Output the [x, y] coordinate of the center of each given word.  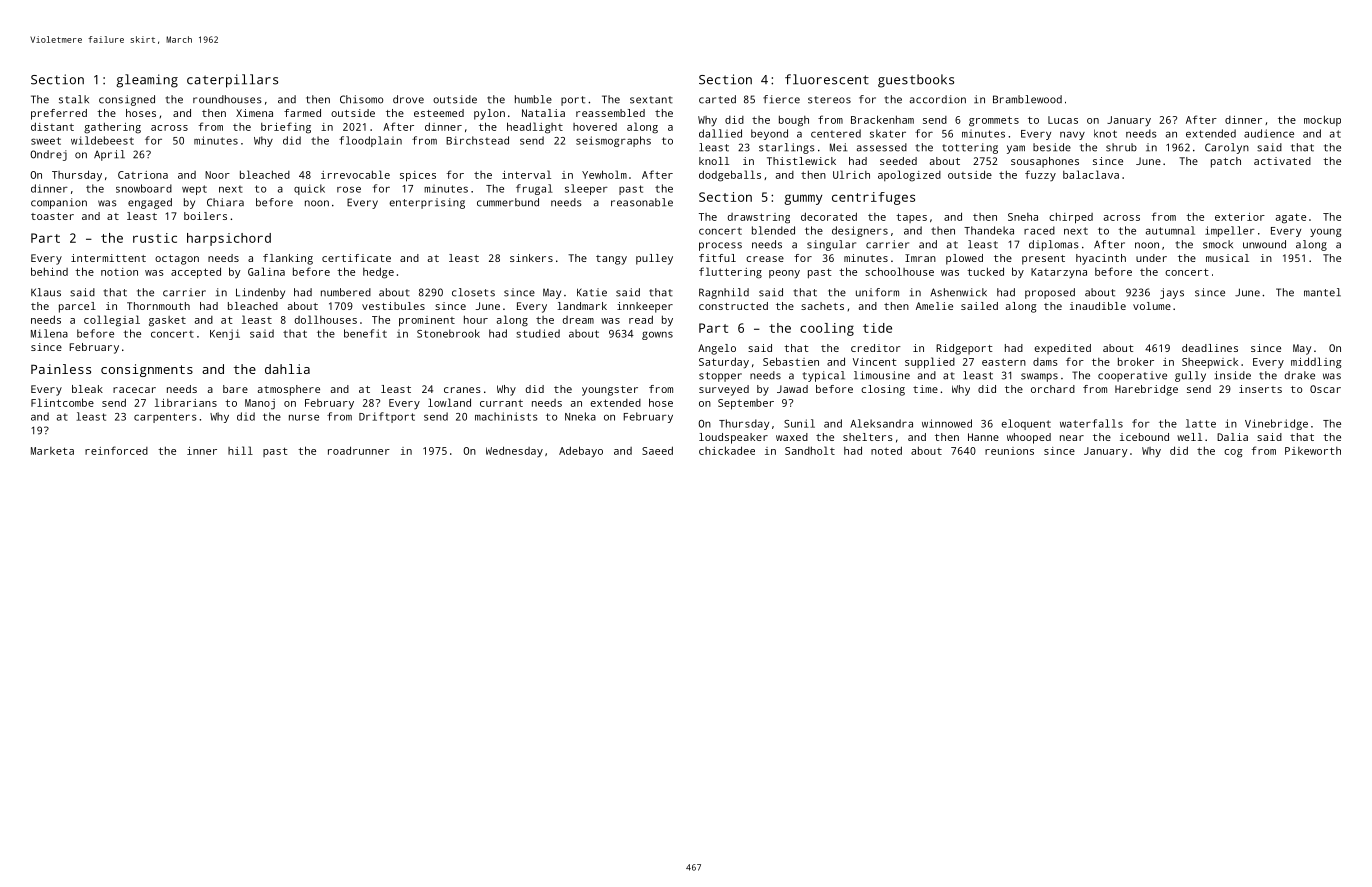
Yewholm [604, 174]
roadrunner [359, 450]
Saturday [724, 363]
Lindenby [260, 293]
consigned [127, 100]
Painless [61, 369]
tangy [611, 260]
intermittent [108, 258]
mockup [1322, 120]
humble [533, 99]
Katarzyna [1059, 273]
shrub [1121, 147]
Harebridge [1146, 390]
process [720, 246]
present [1043, 260]
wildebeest [102, 140]
